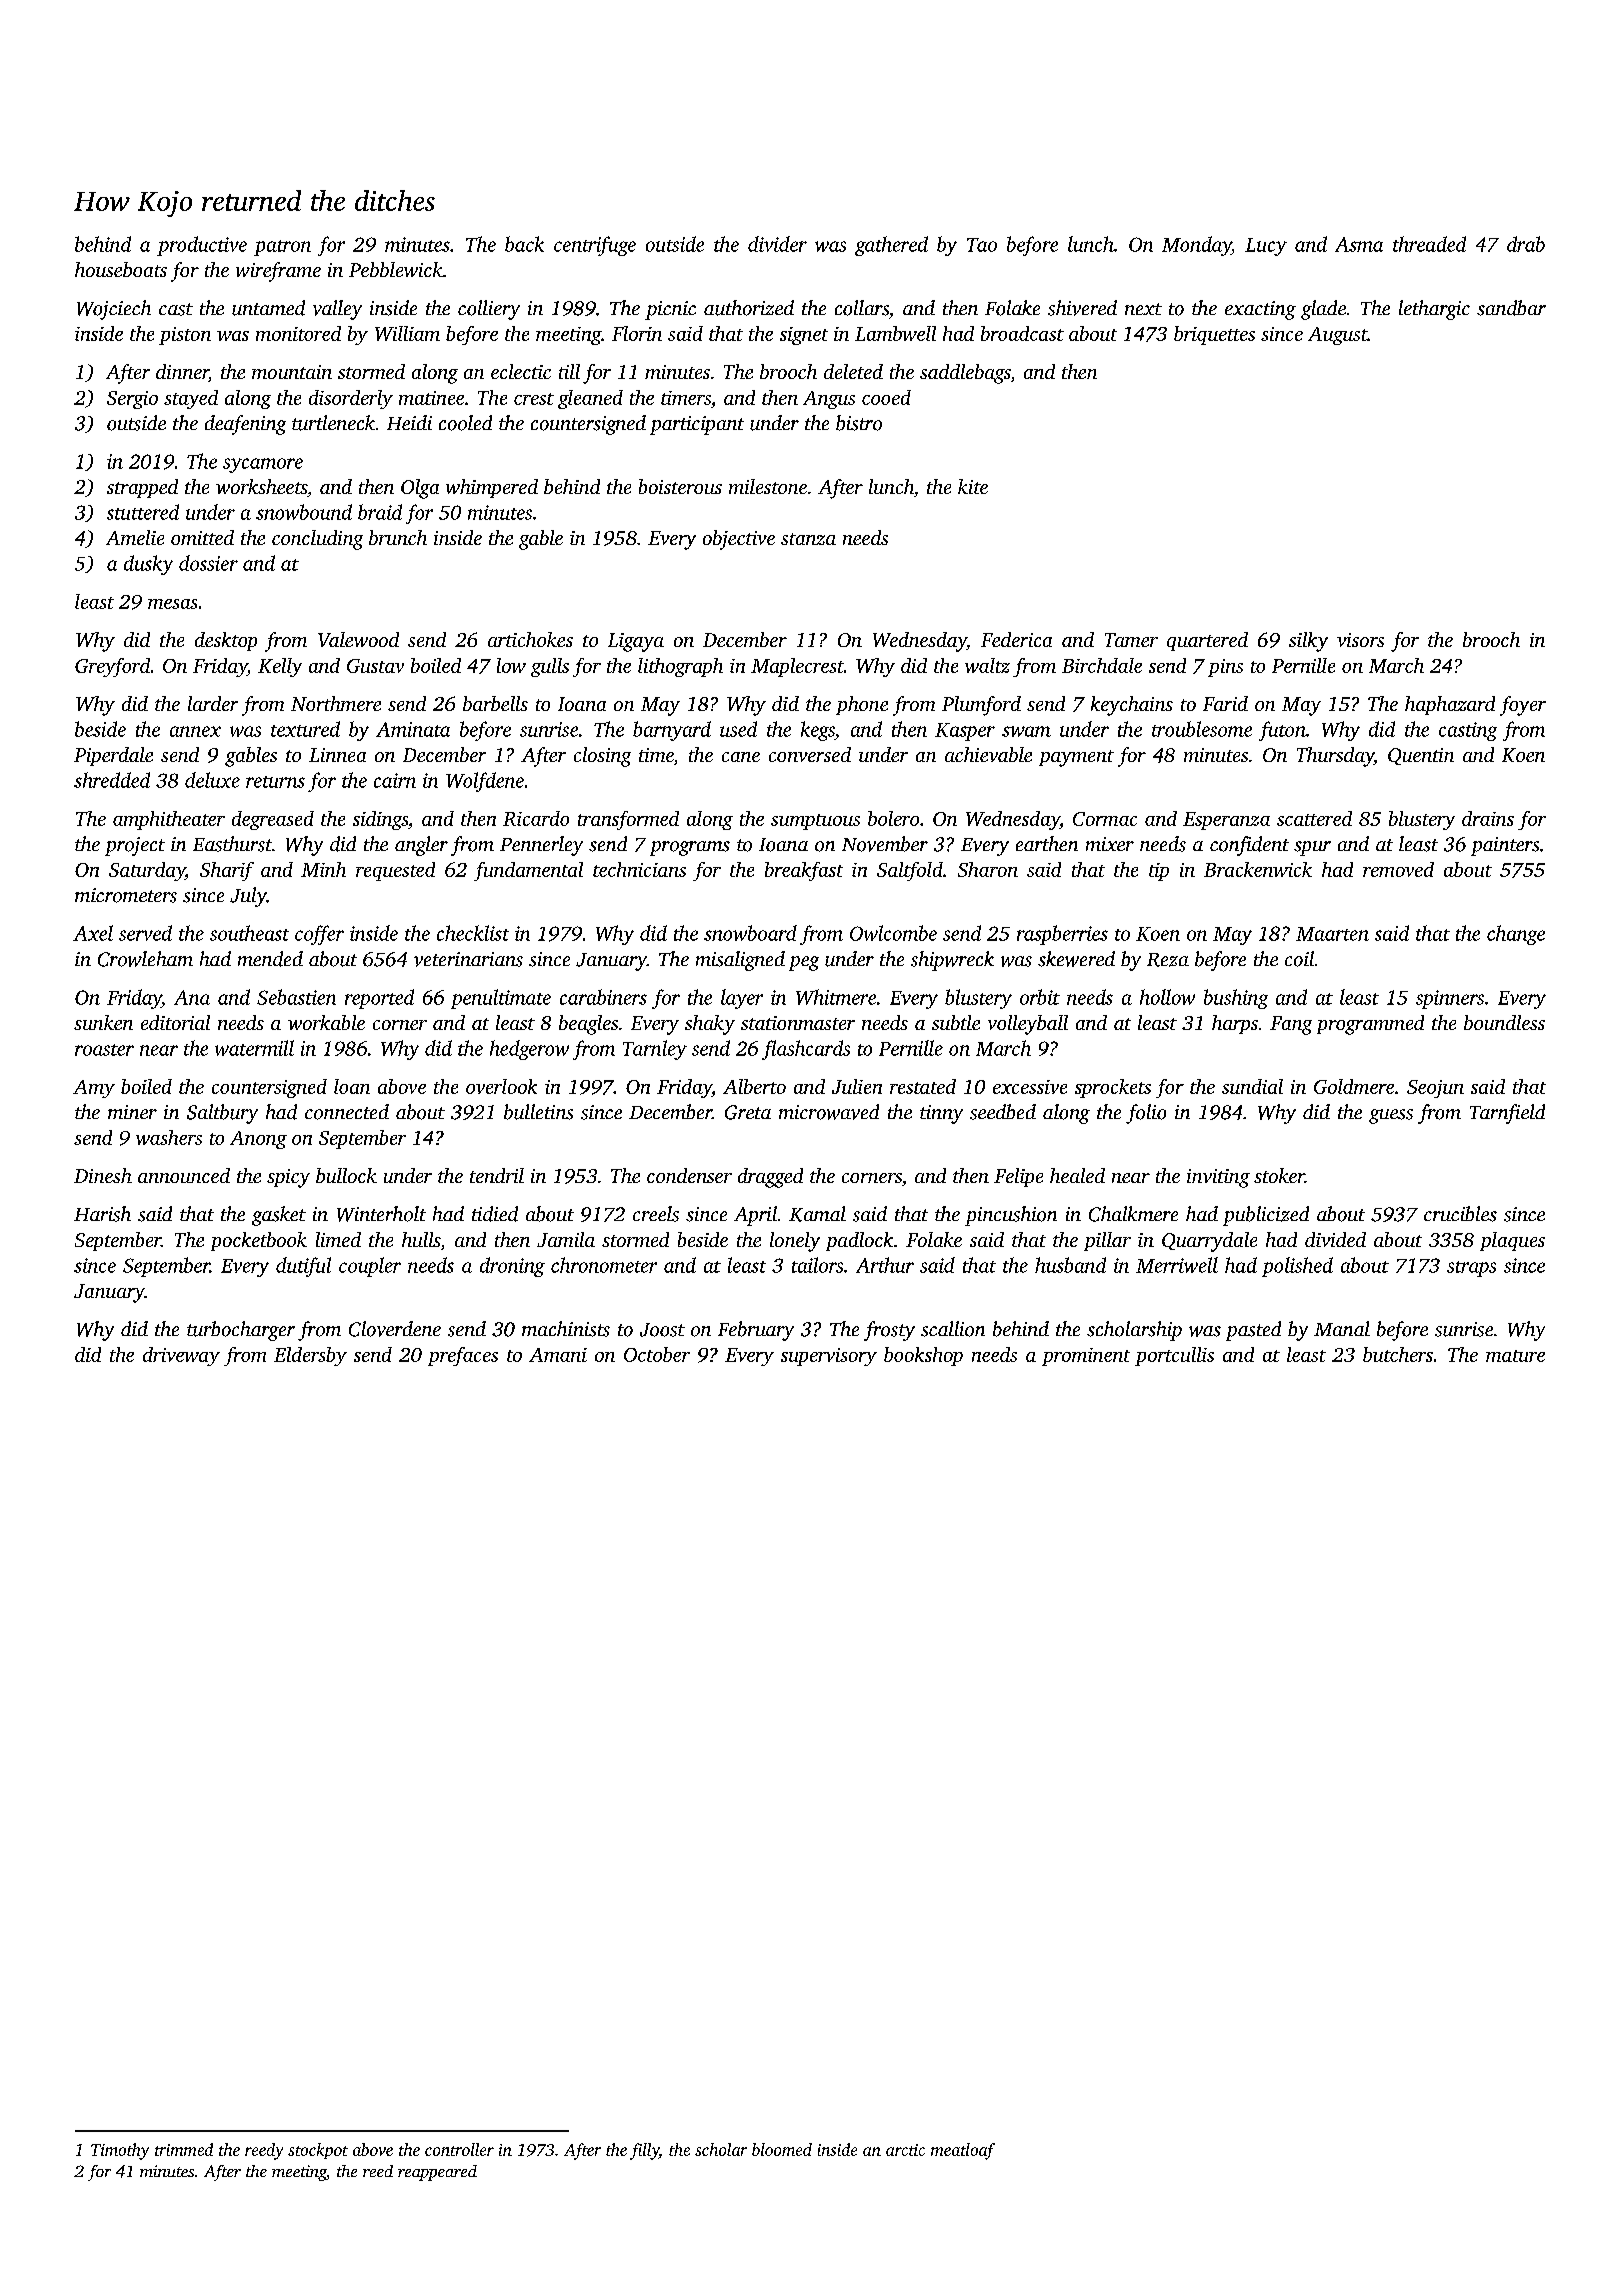 This image has height=2292, width=1620. I want to click on mature, so click(1515, 1356).
